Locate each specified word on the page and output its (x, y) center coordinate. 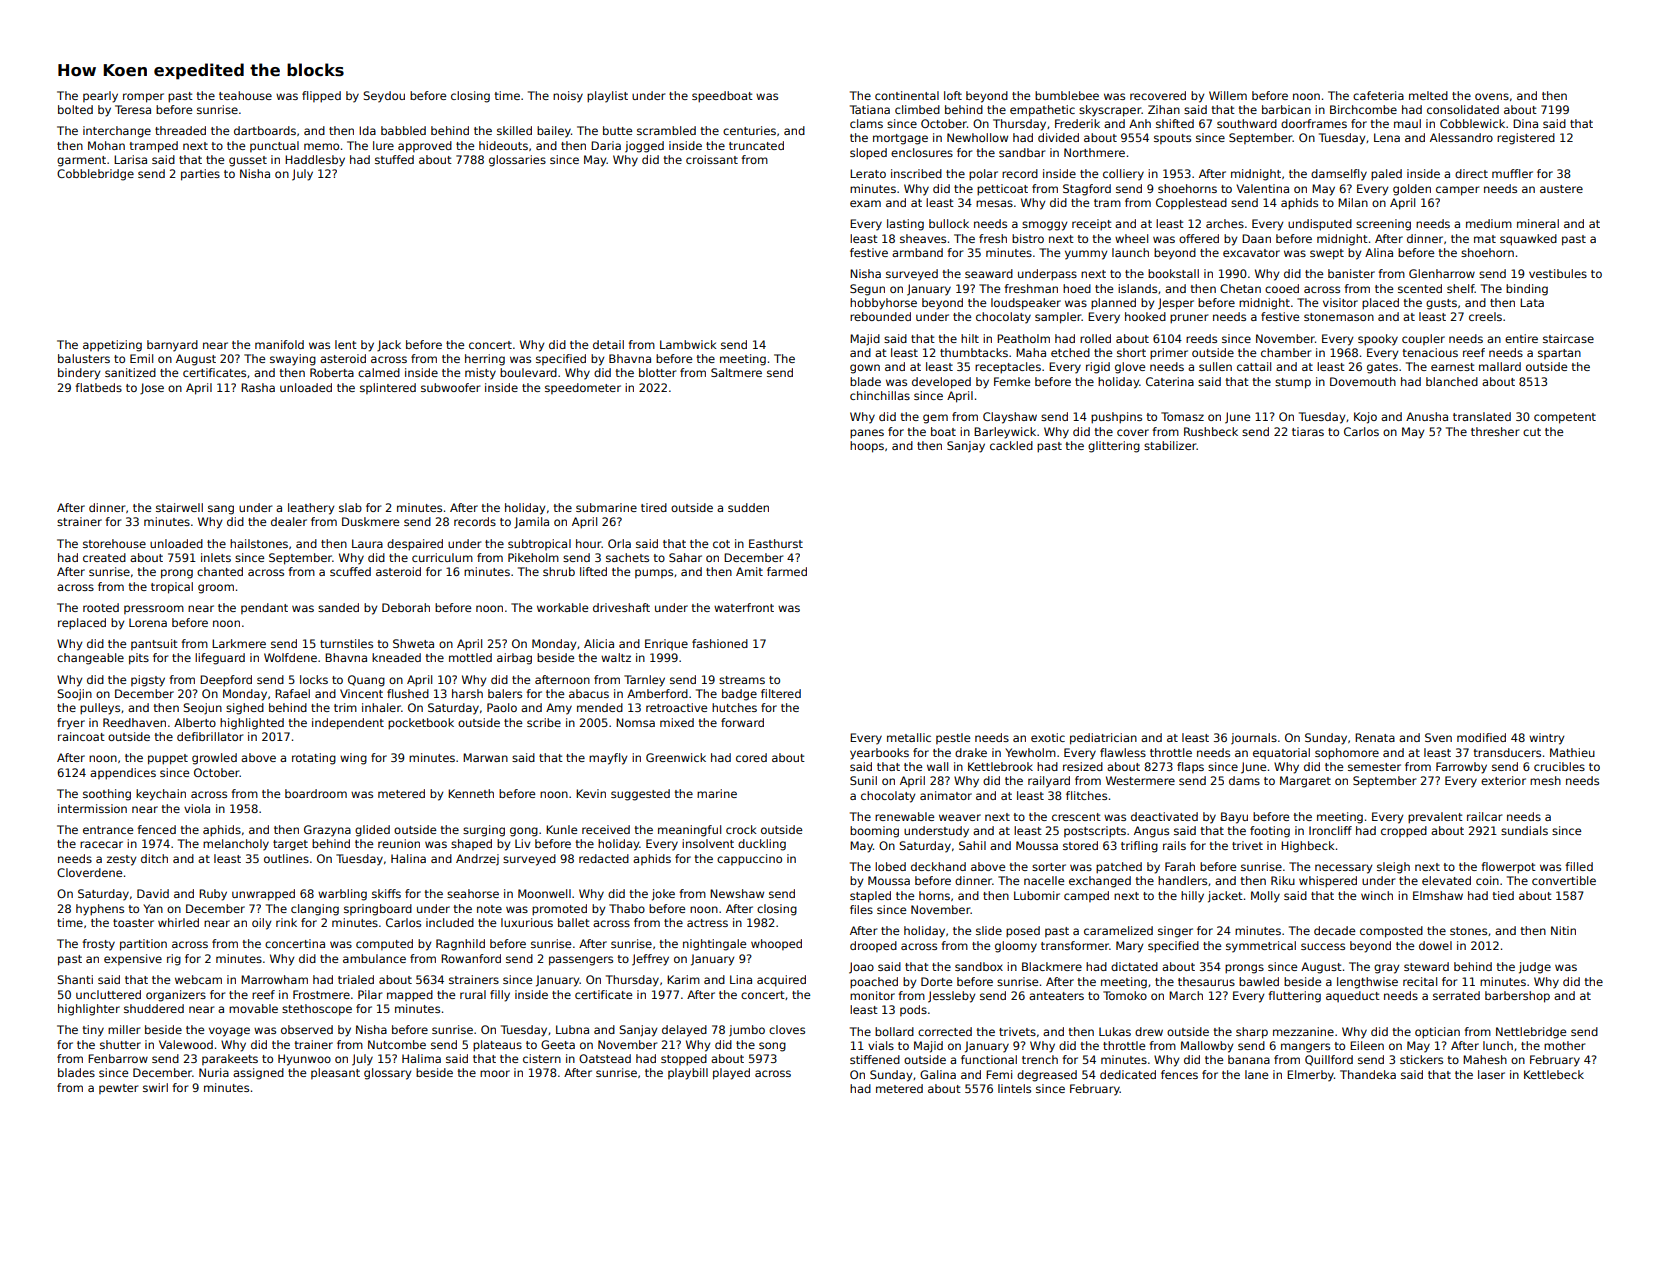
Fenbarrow (118, 1058)
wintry (1546, 739)
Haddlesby (315, 161)
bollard (894, 1031)
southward (1247, 123)
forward (742, 722)
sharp (1252, 1033)
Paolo (502, 707)
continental (907, 95)
